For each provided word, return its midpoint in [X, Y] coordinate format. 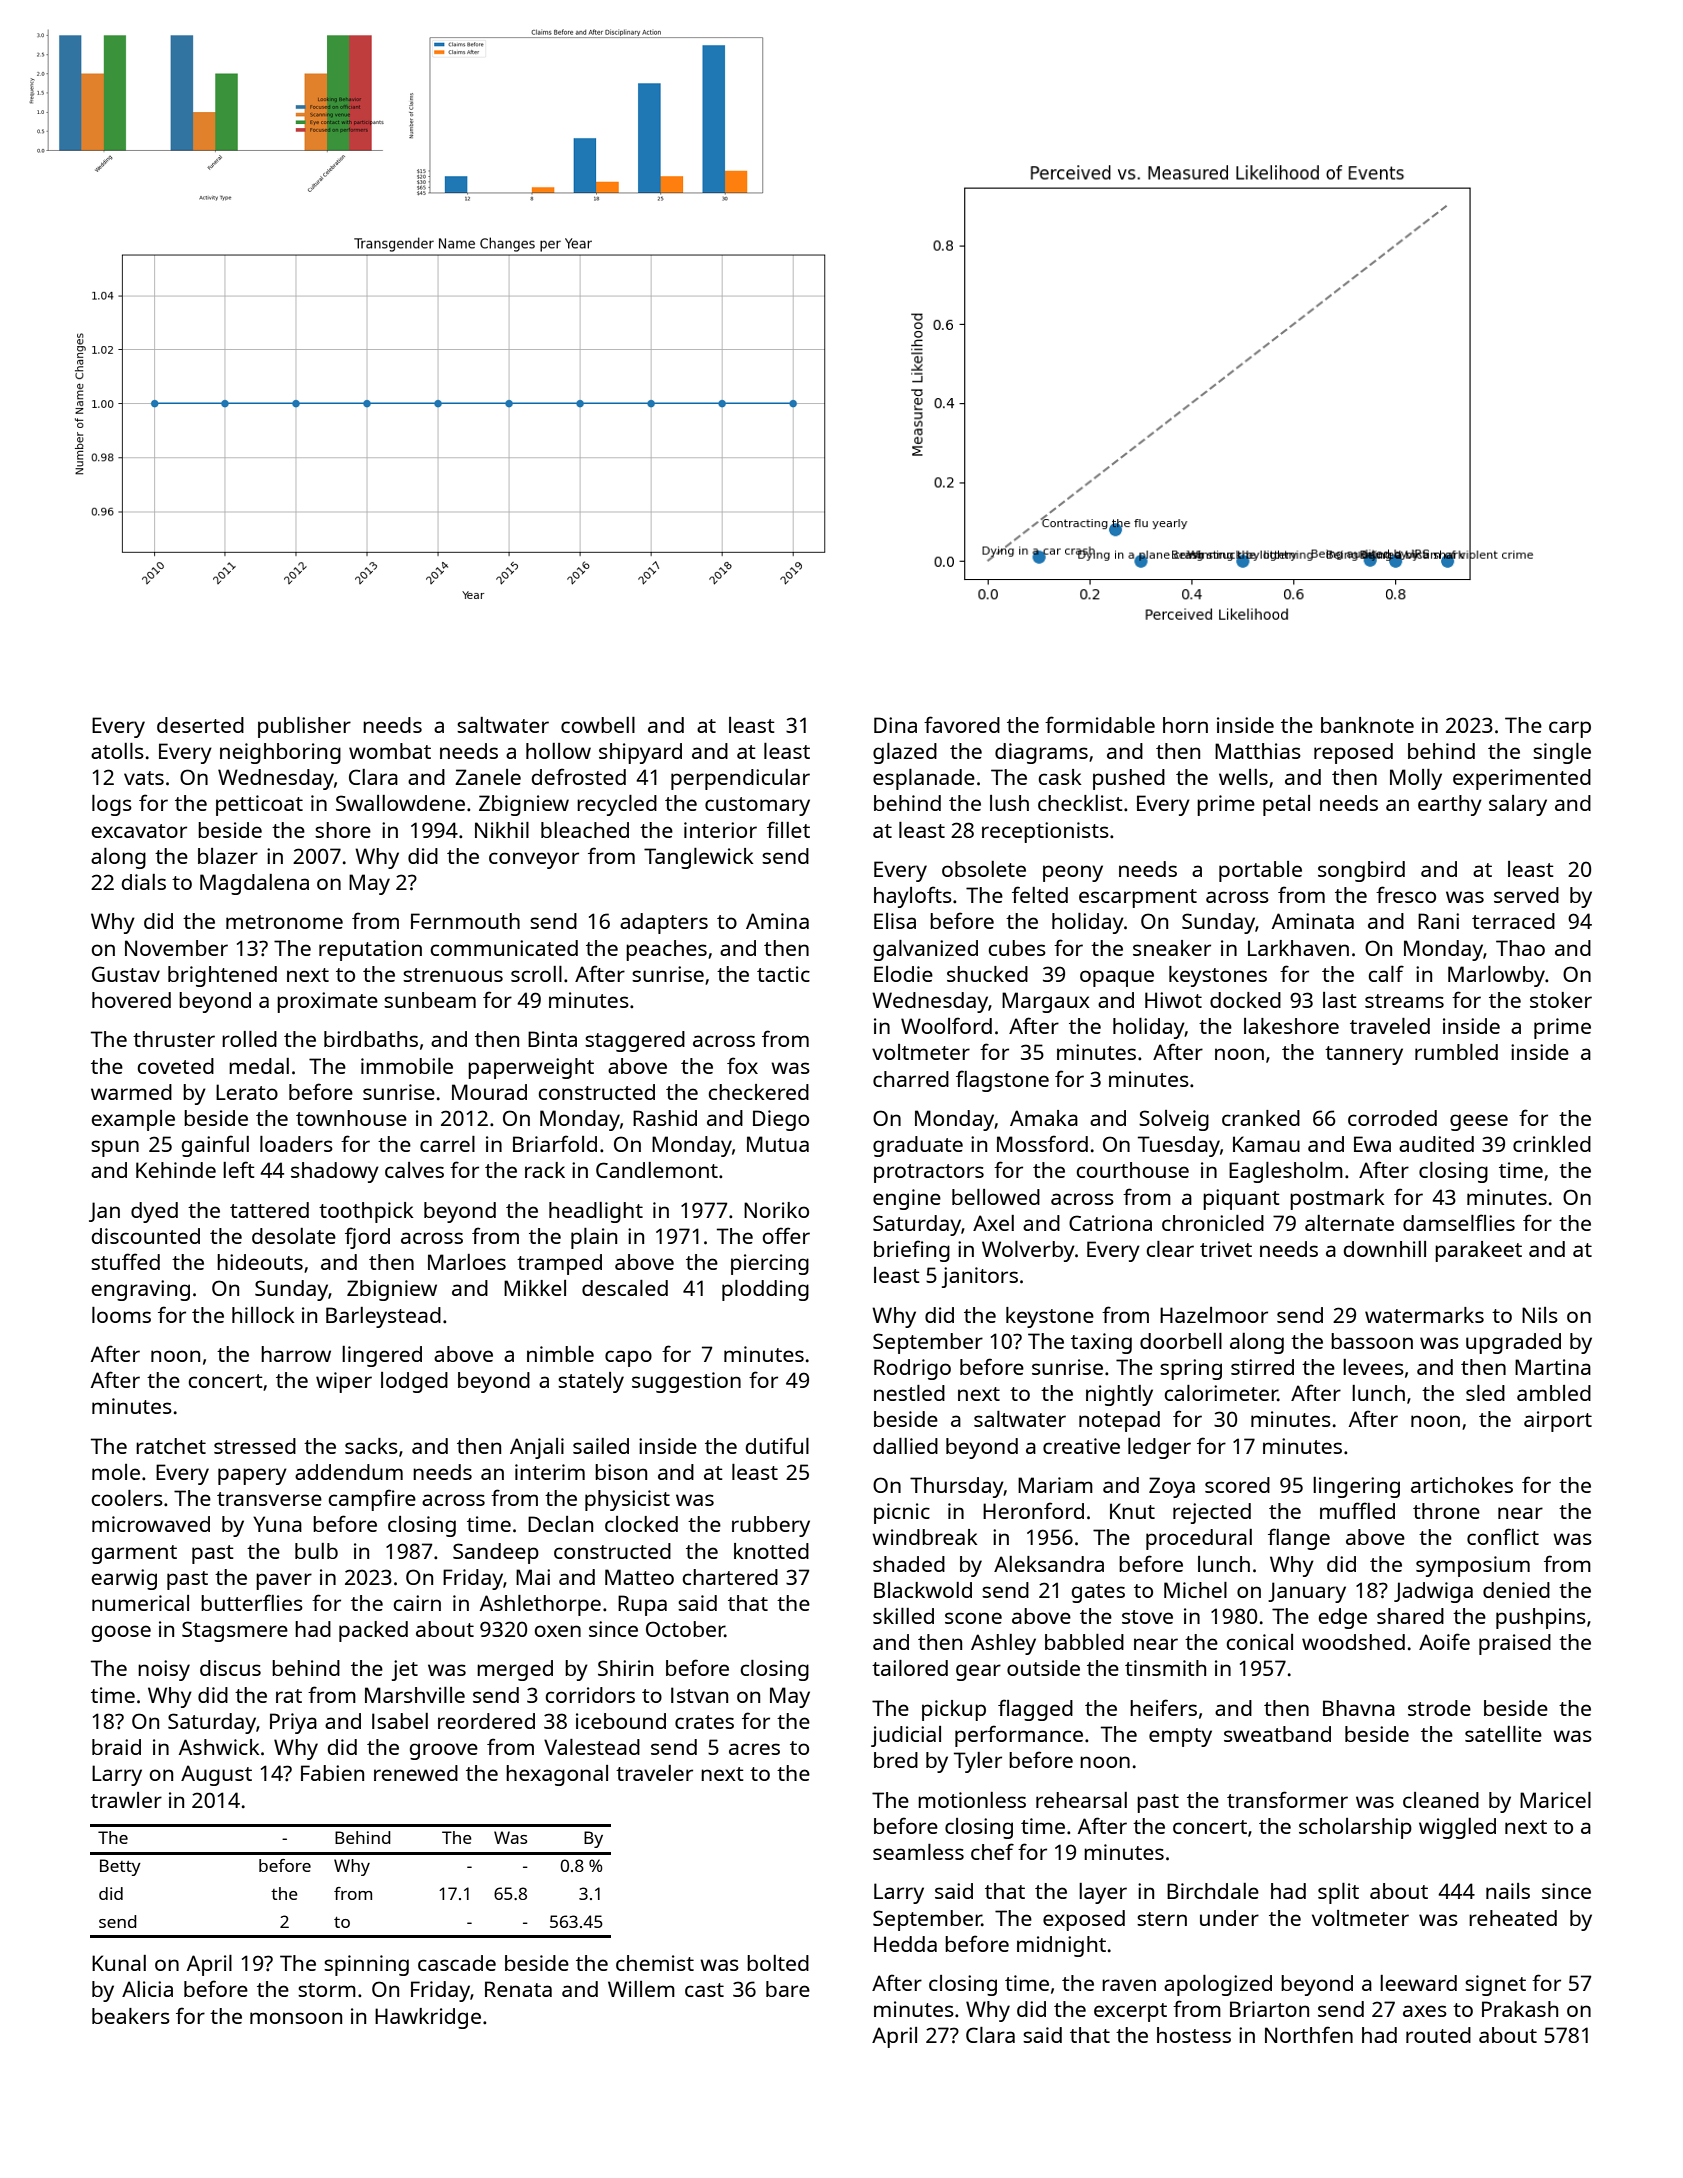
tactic [783, 974]
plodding [765, 1290]
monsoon [296, 2018]
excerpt [1130, 2012]
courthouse [1132, 1170]
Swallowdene [400, 803]
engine [907, 1199]
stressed [255, 1446]
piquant [1241, 1199]
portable [1260, 871]
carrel [447, 1144]
